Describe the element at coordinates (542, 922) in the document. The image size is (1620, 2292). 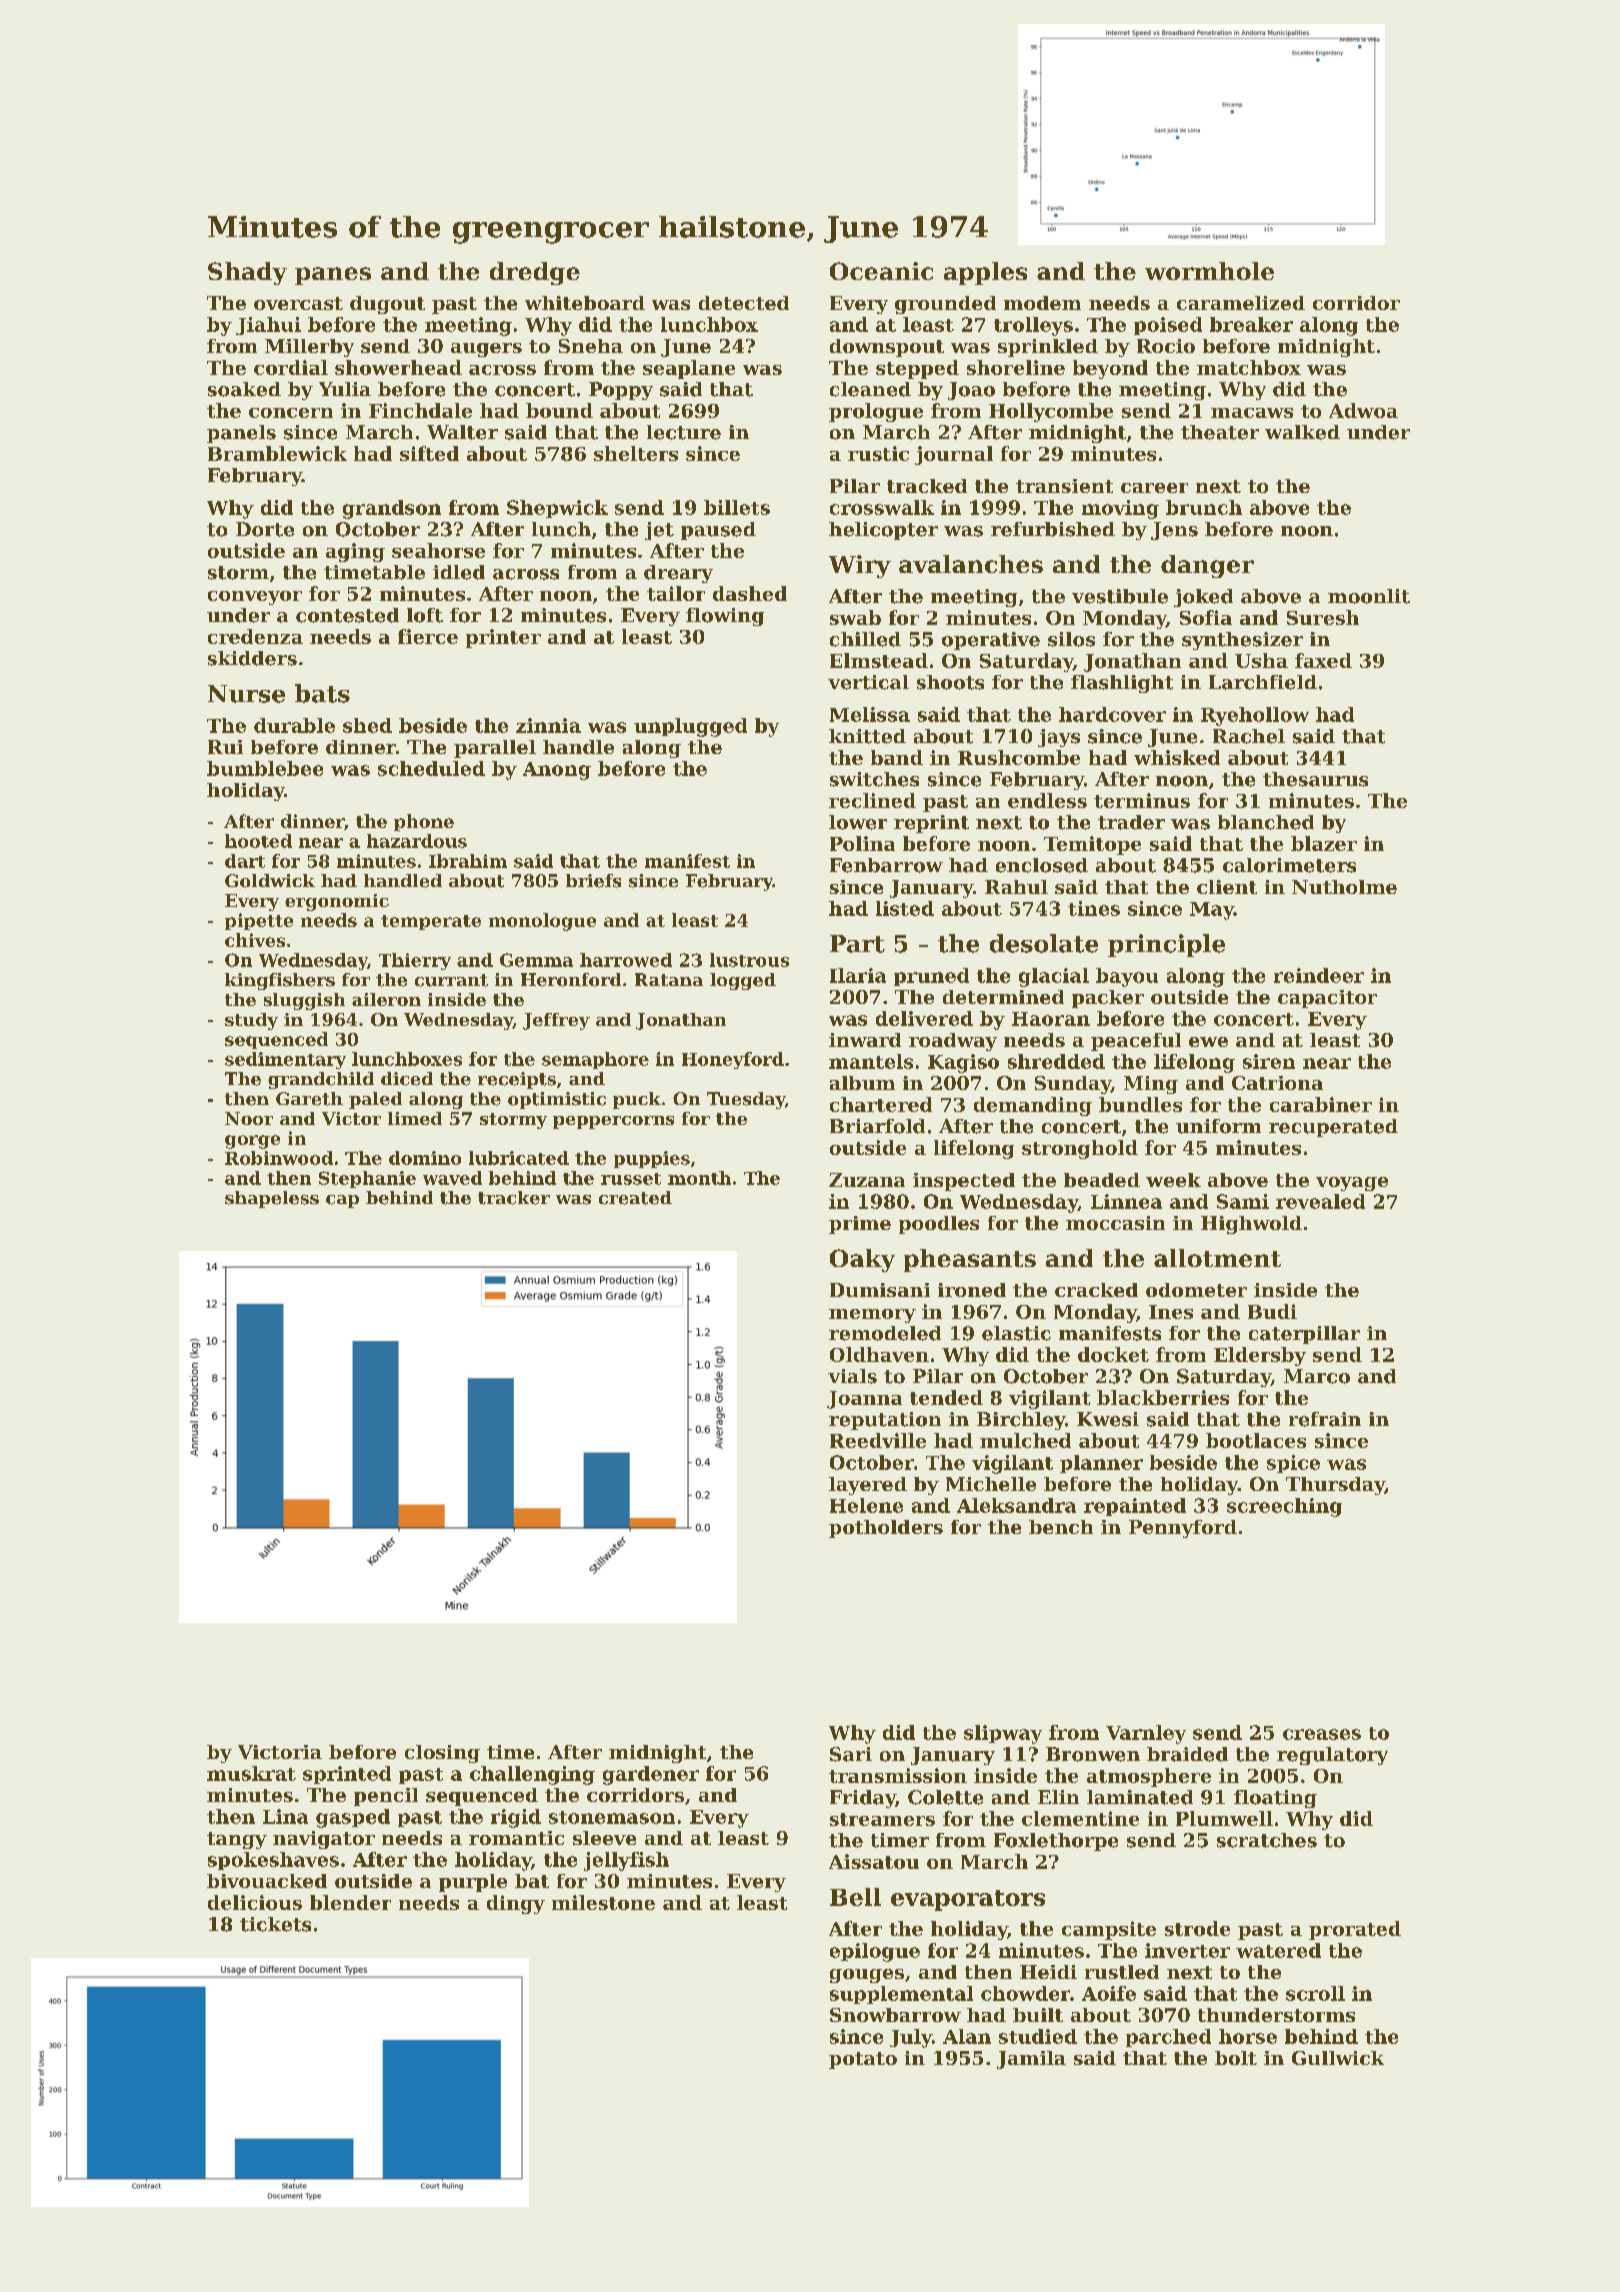
I see `monologue` at that location.
